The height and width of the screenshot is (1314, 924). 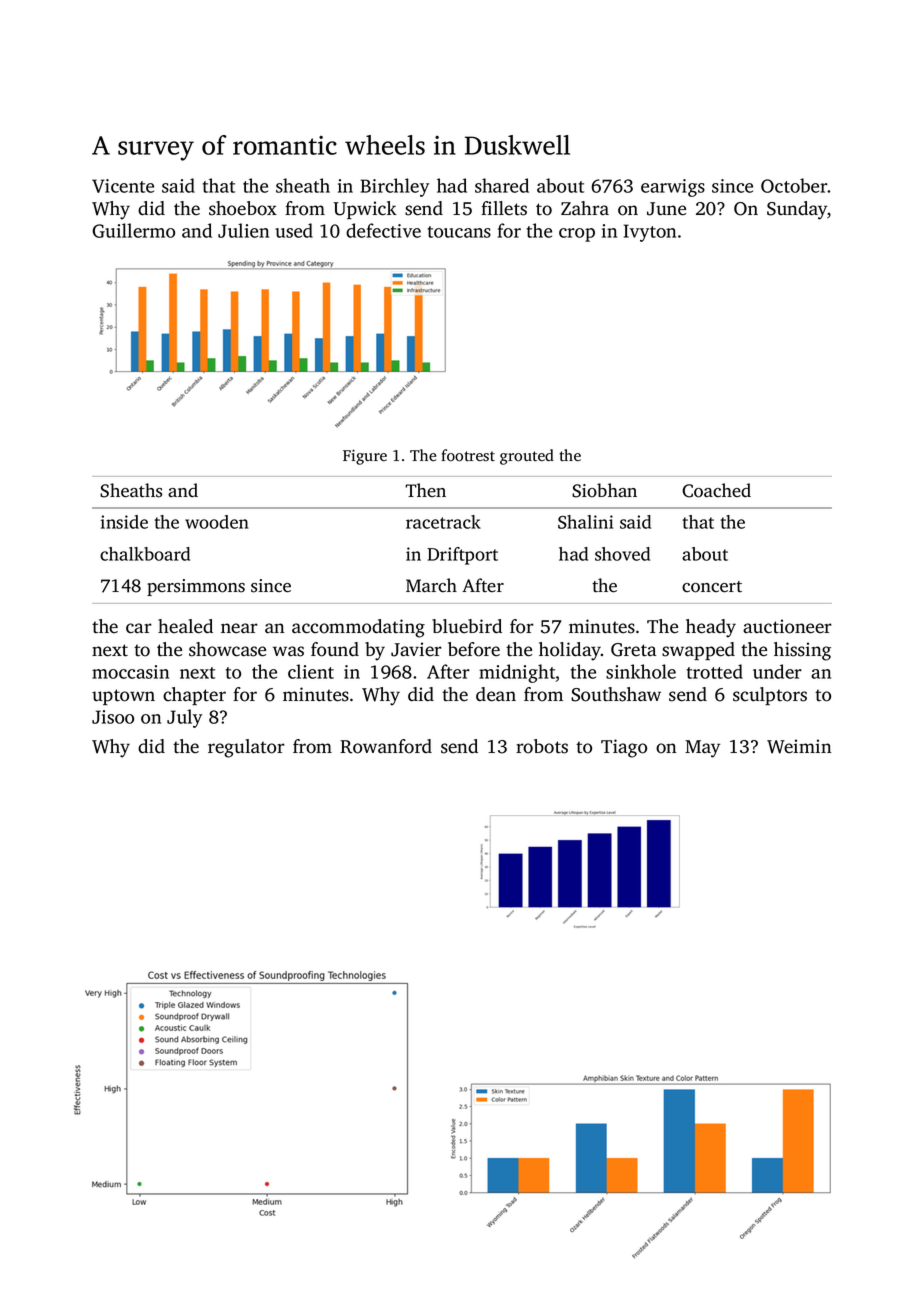 What do you see at coordinates (185, 626) in the screenshot?
I see `healed` at bounding box center [185, 626].
